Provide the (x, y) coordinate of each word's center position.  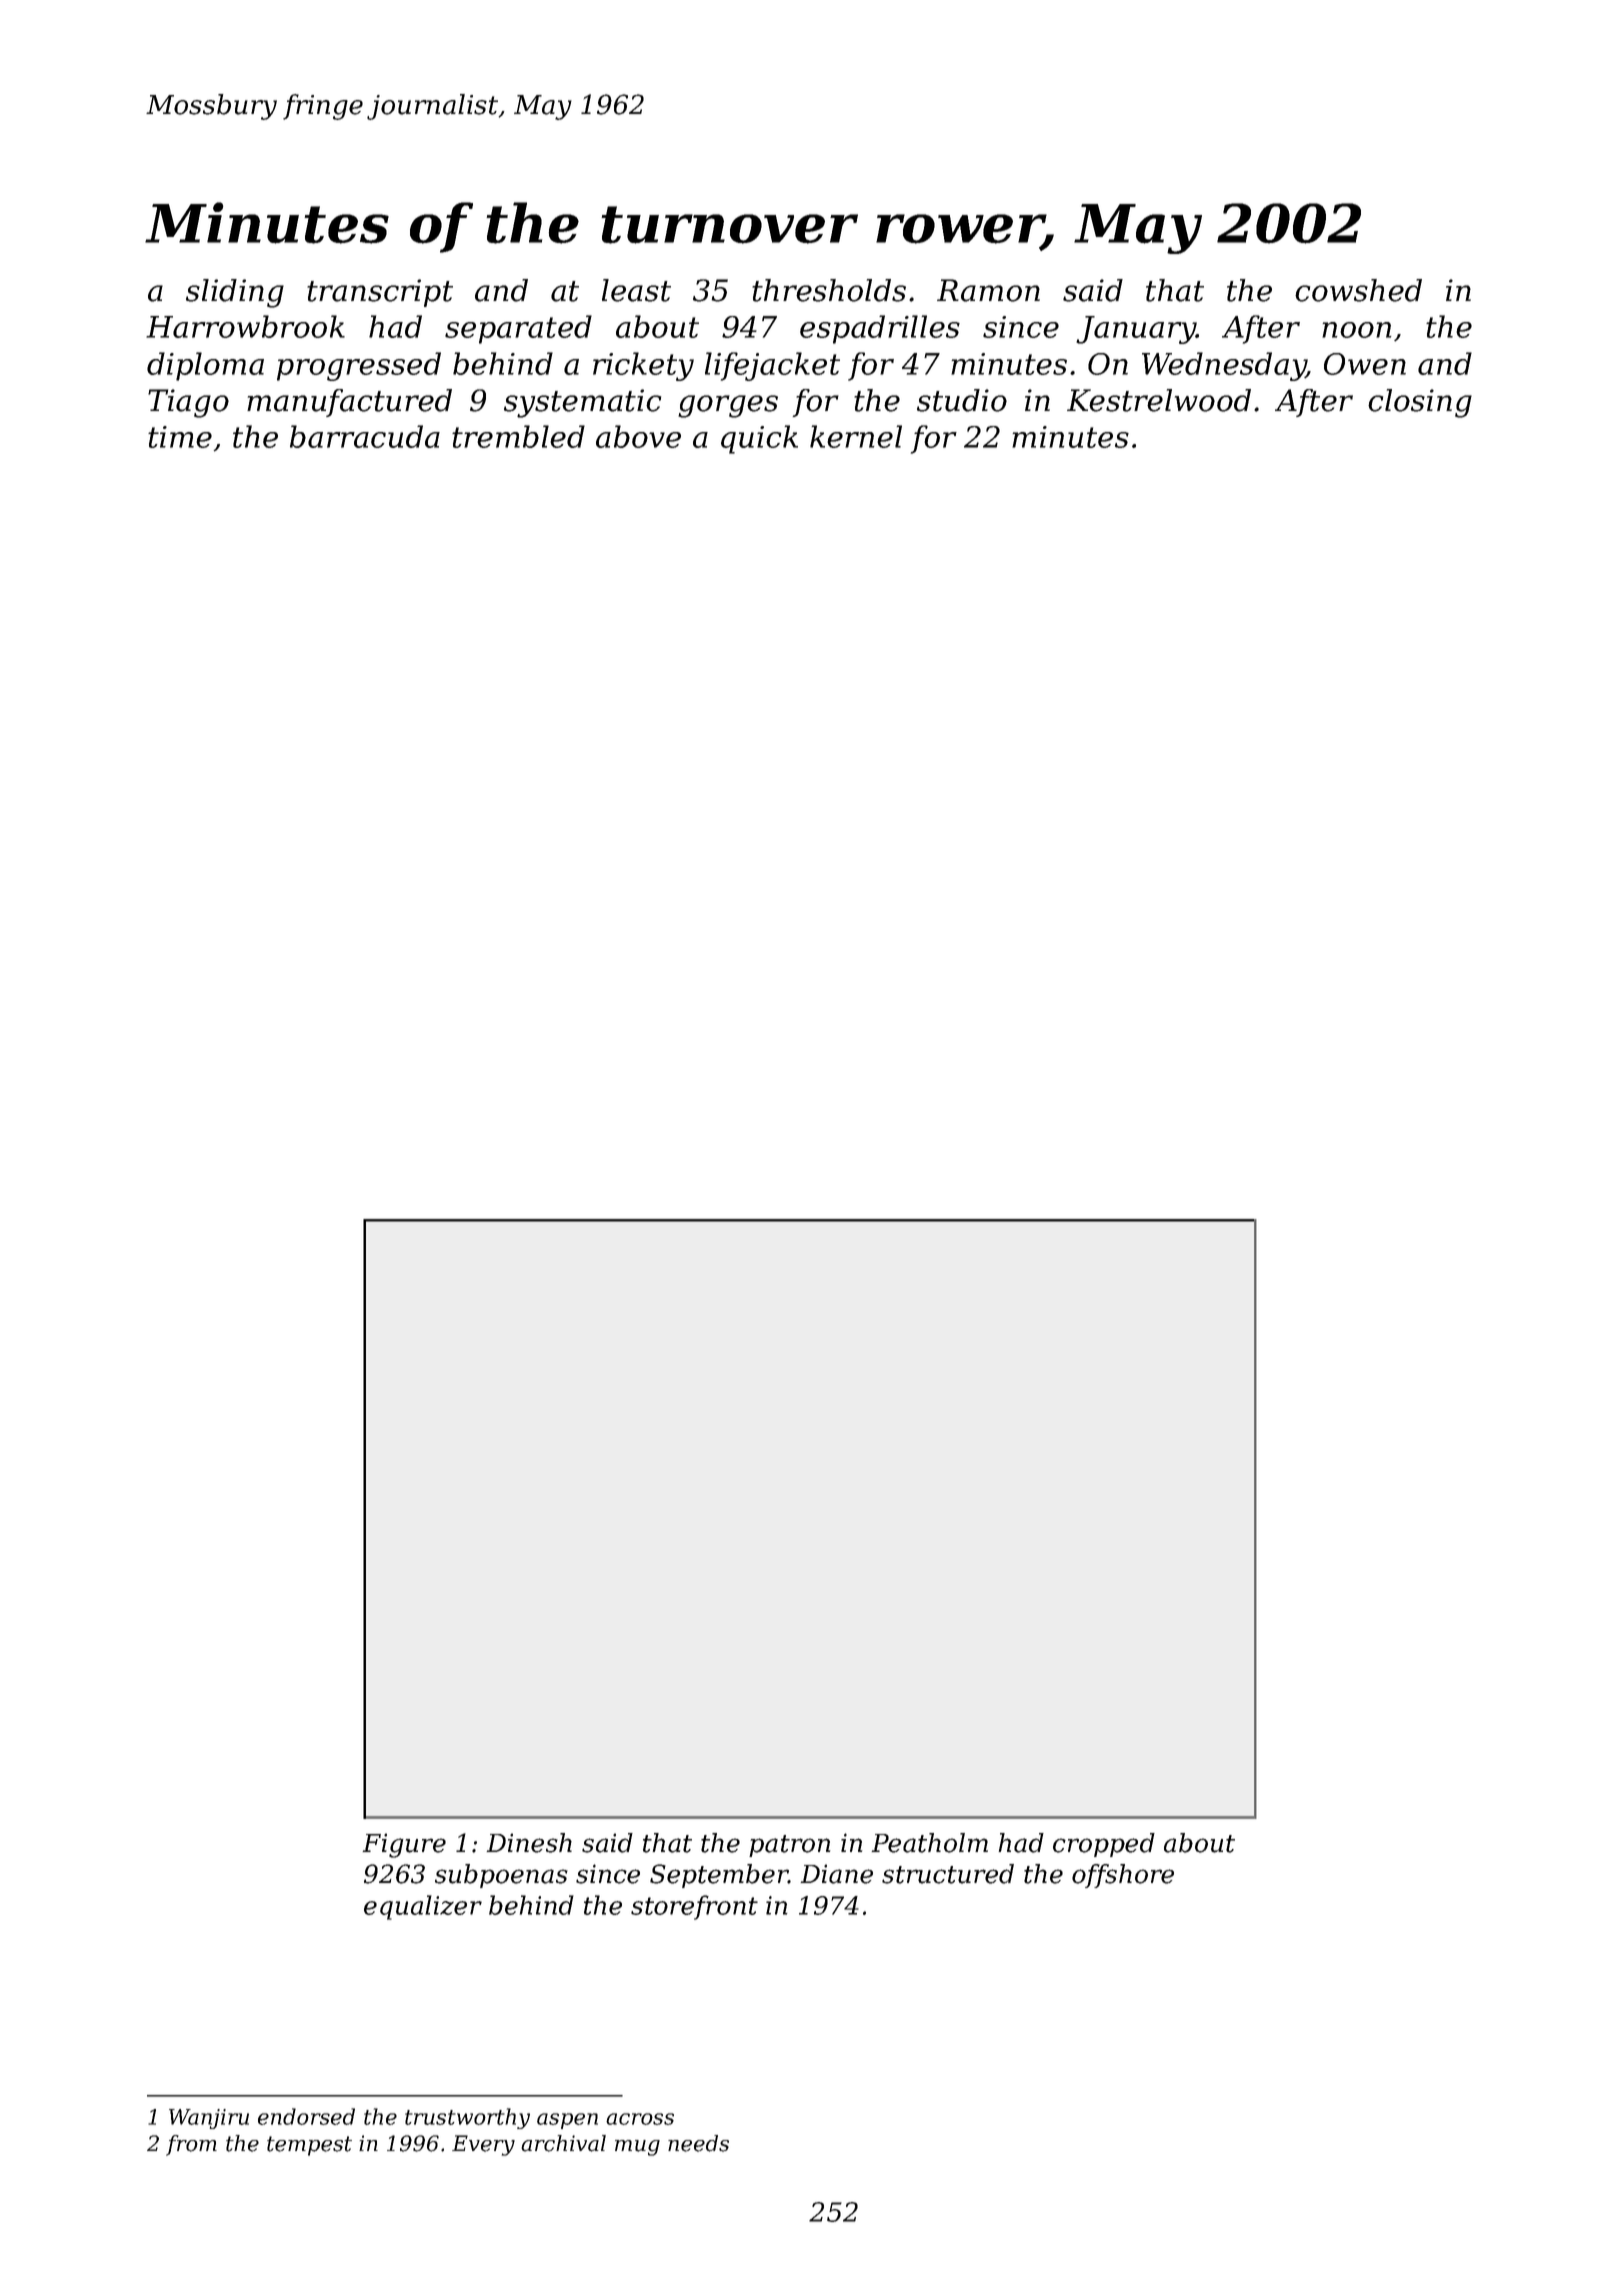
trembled (518, 436)
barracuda (365, 436)
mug (637, 2148)
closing (1420, 403)
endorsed (306, 2116)
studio (962, 400)
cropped (1104, 1845)
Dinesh (529, 1843)
